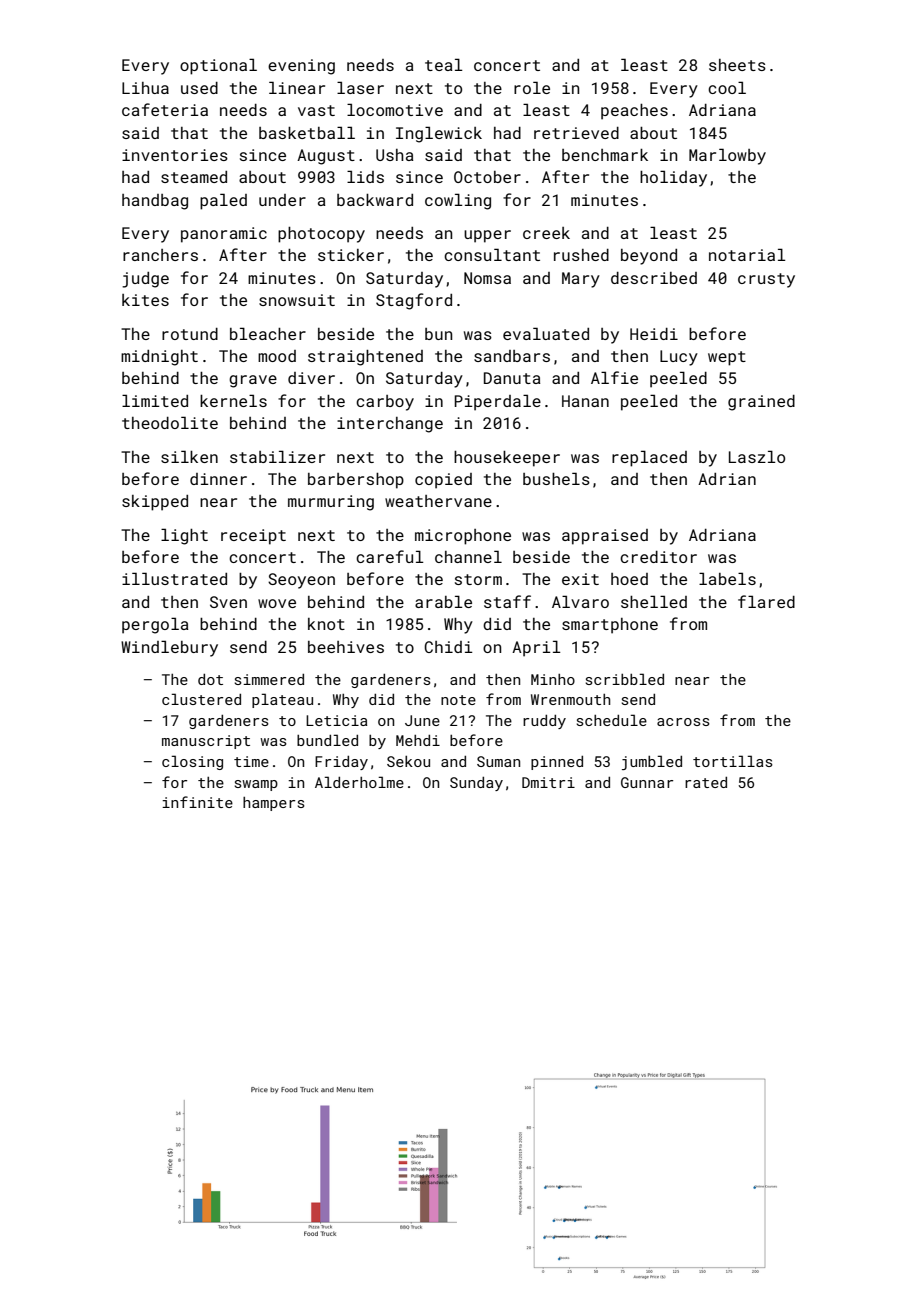 This screenshot has width=924, height=1308. Describe the element at coordinates (498, 761) in the screenshot. I see `Suman` at that location.
